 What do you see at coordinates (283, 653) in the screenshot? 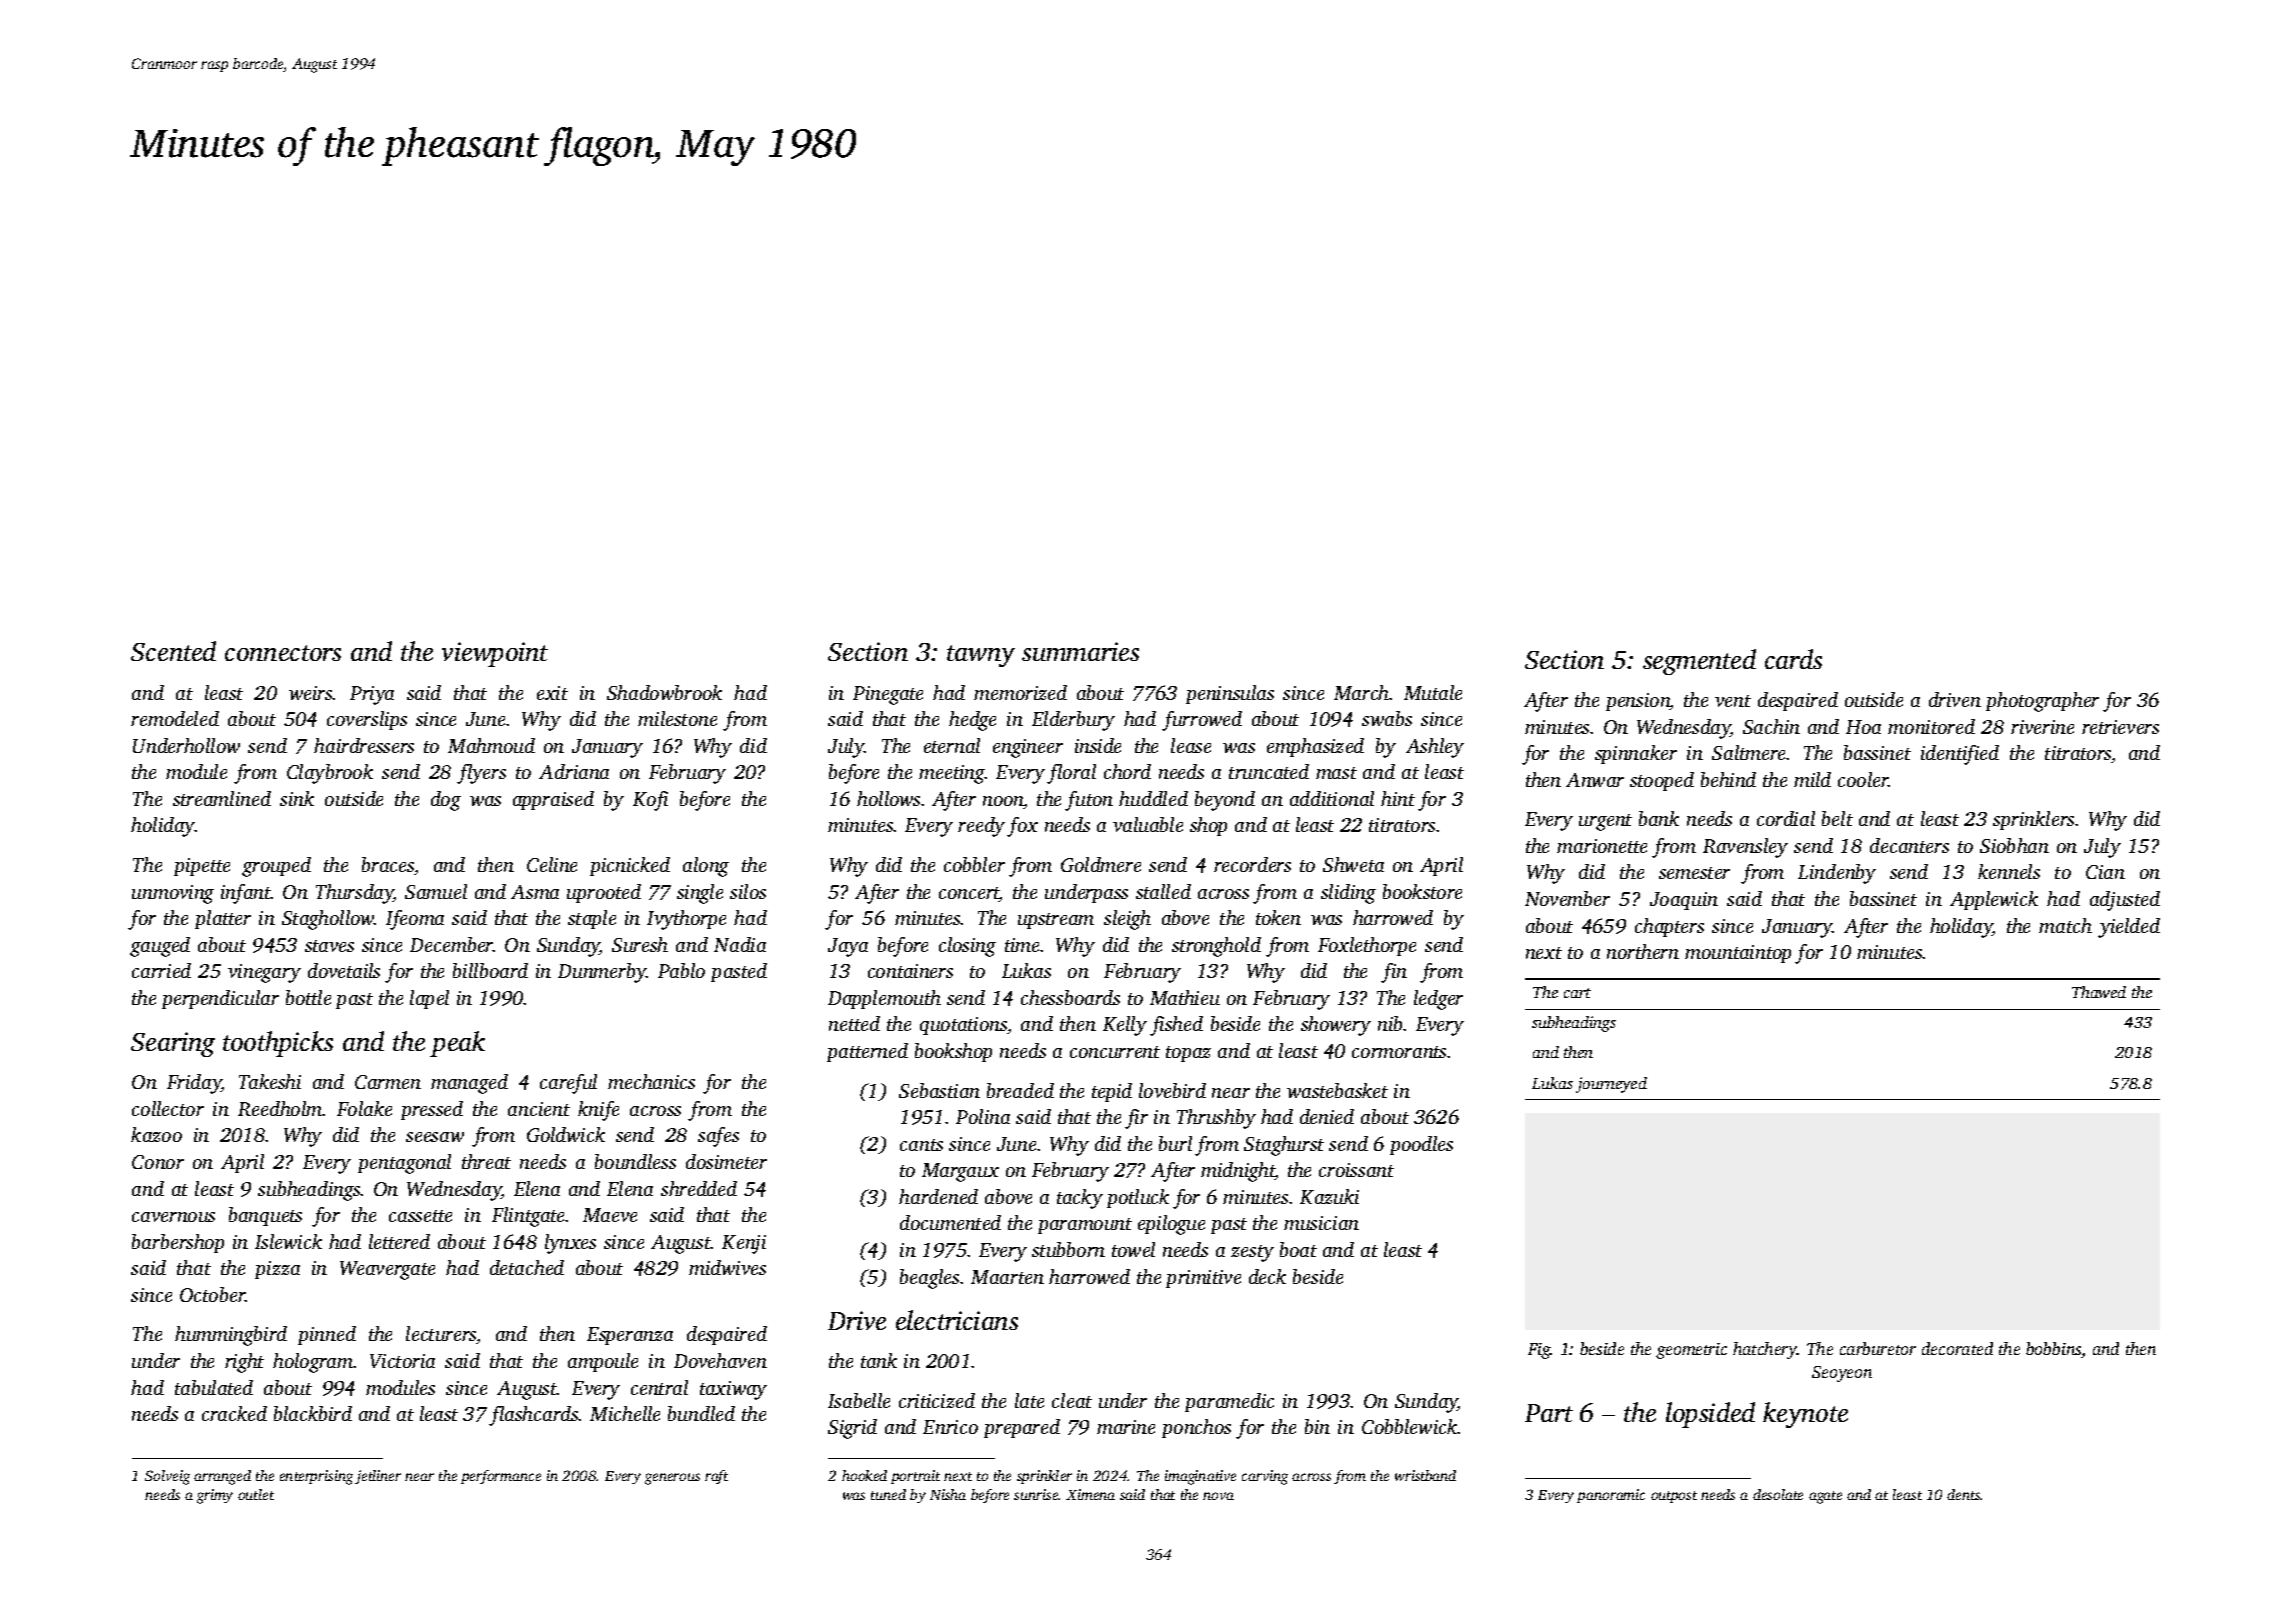
I see `connectors` at bounding box center [283, 653].
